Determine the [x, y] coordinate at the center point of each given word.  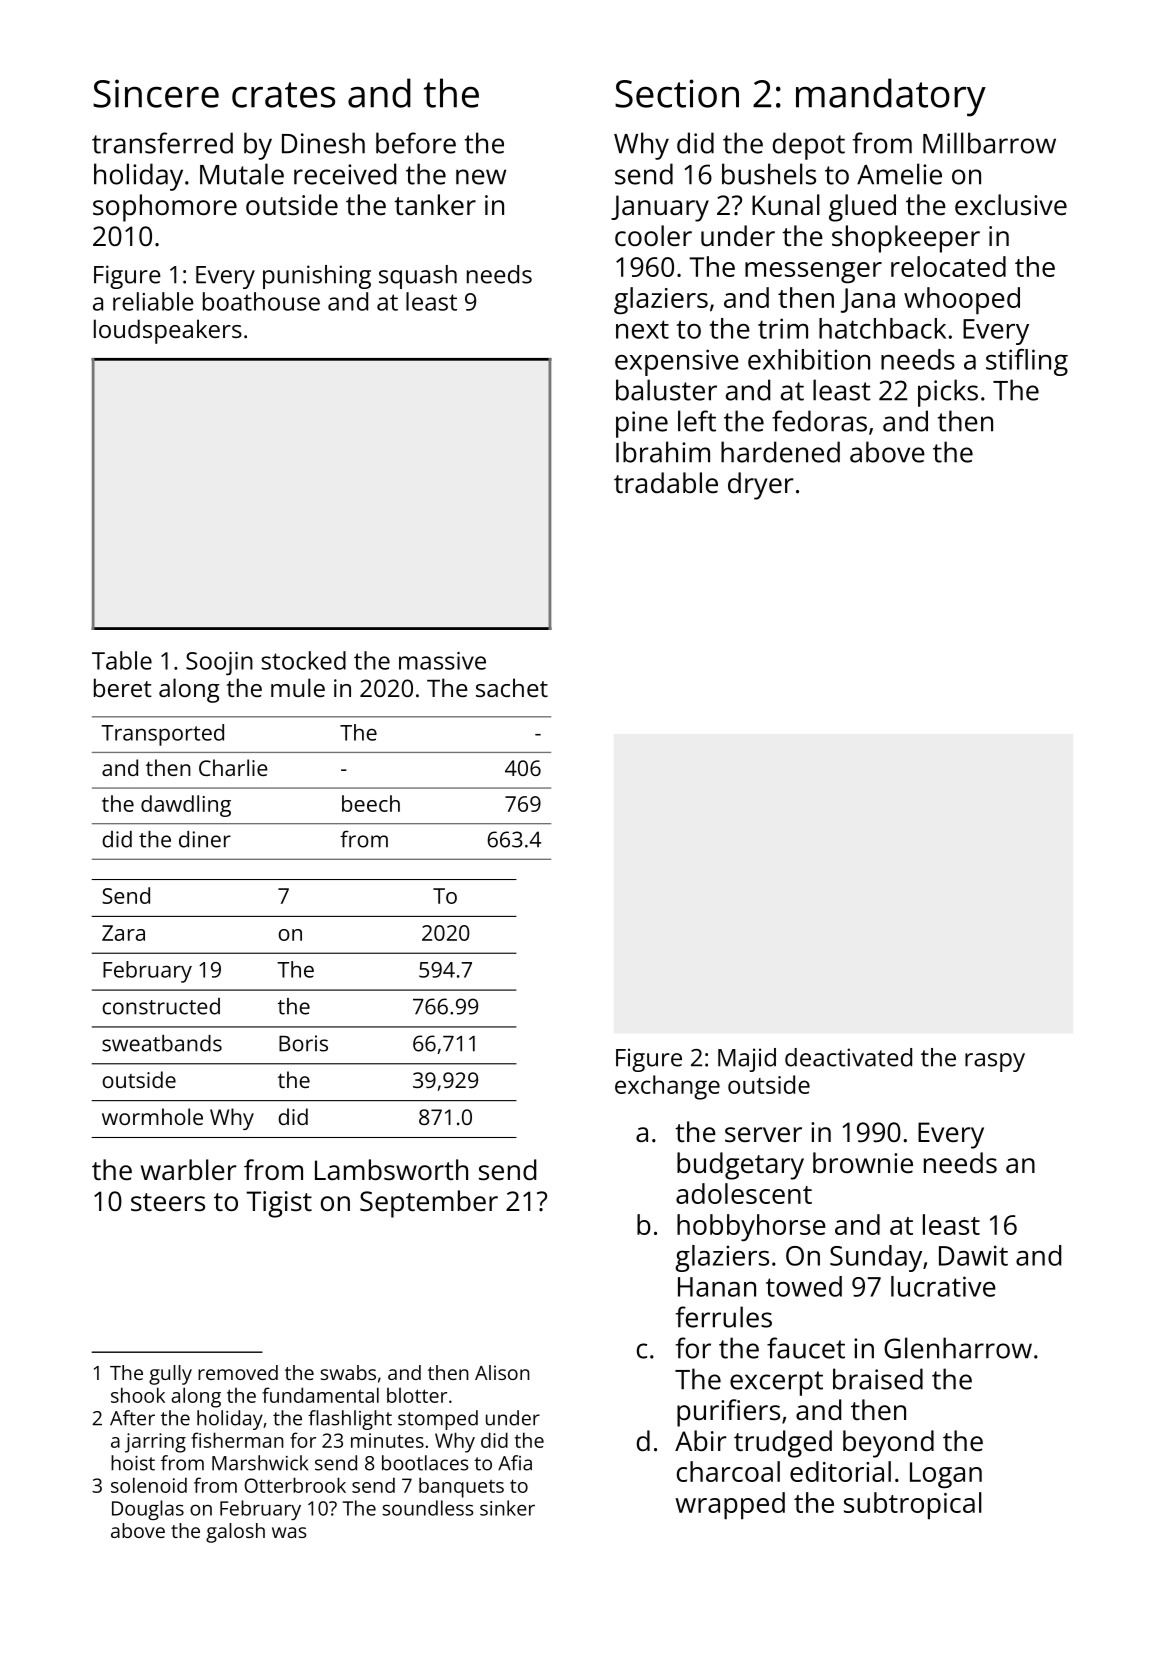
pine [642, 424]
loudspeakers [168, 331]
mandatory [891, 97]
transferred [162, 143]
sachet [512, 687]
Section [677, 93]
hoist [133, 1463]
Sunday [876, 1258]
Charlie [233, 767]
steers [168, 1202]
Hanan [717, 1287]
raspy [995, 1062]
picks [948, 393]
